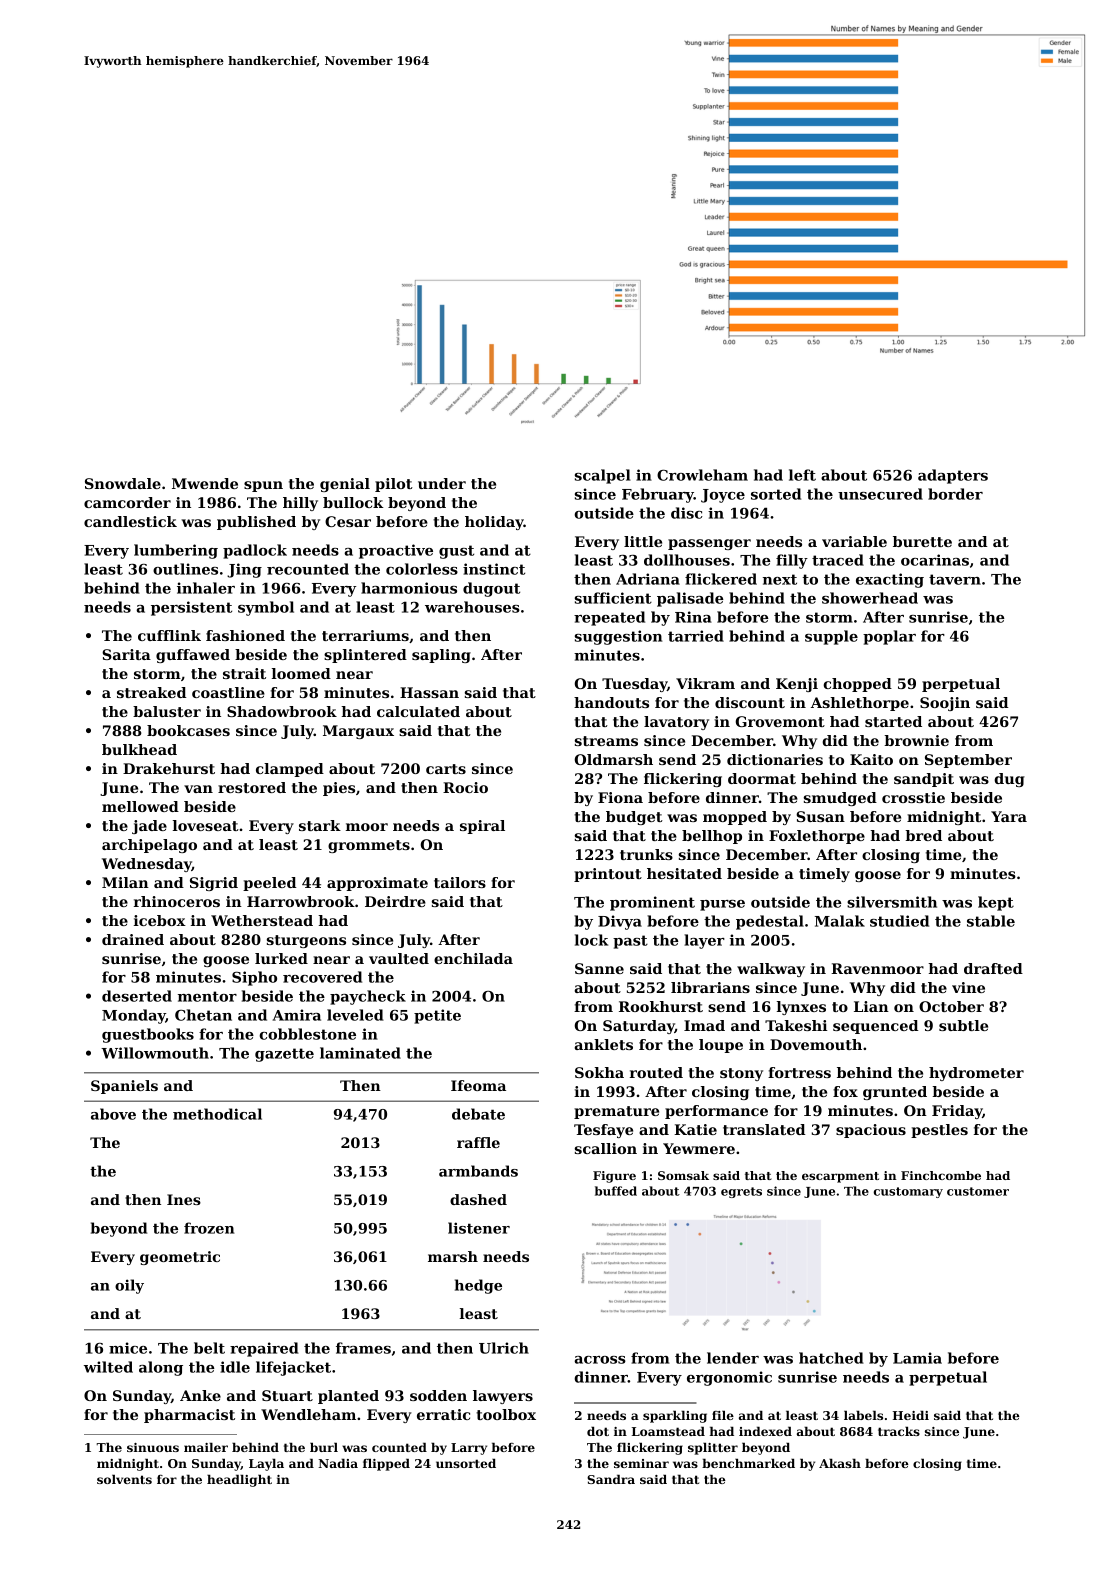  What do you see at coordinates (123, 483) in the document?
I see `Snowdale` at bounding box center [123, 483].
